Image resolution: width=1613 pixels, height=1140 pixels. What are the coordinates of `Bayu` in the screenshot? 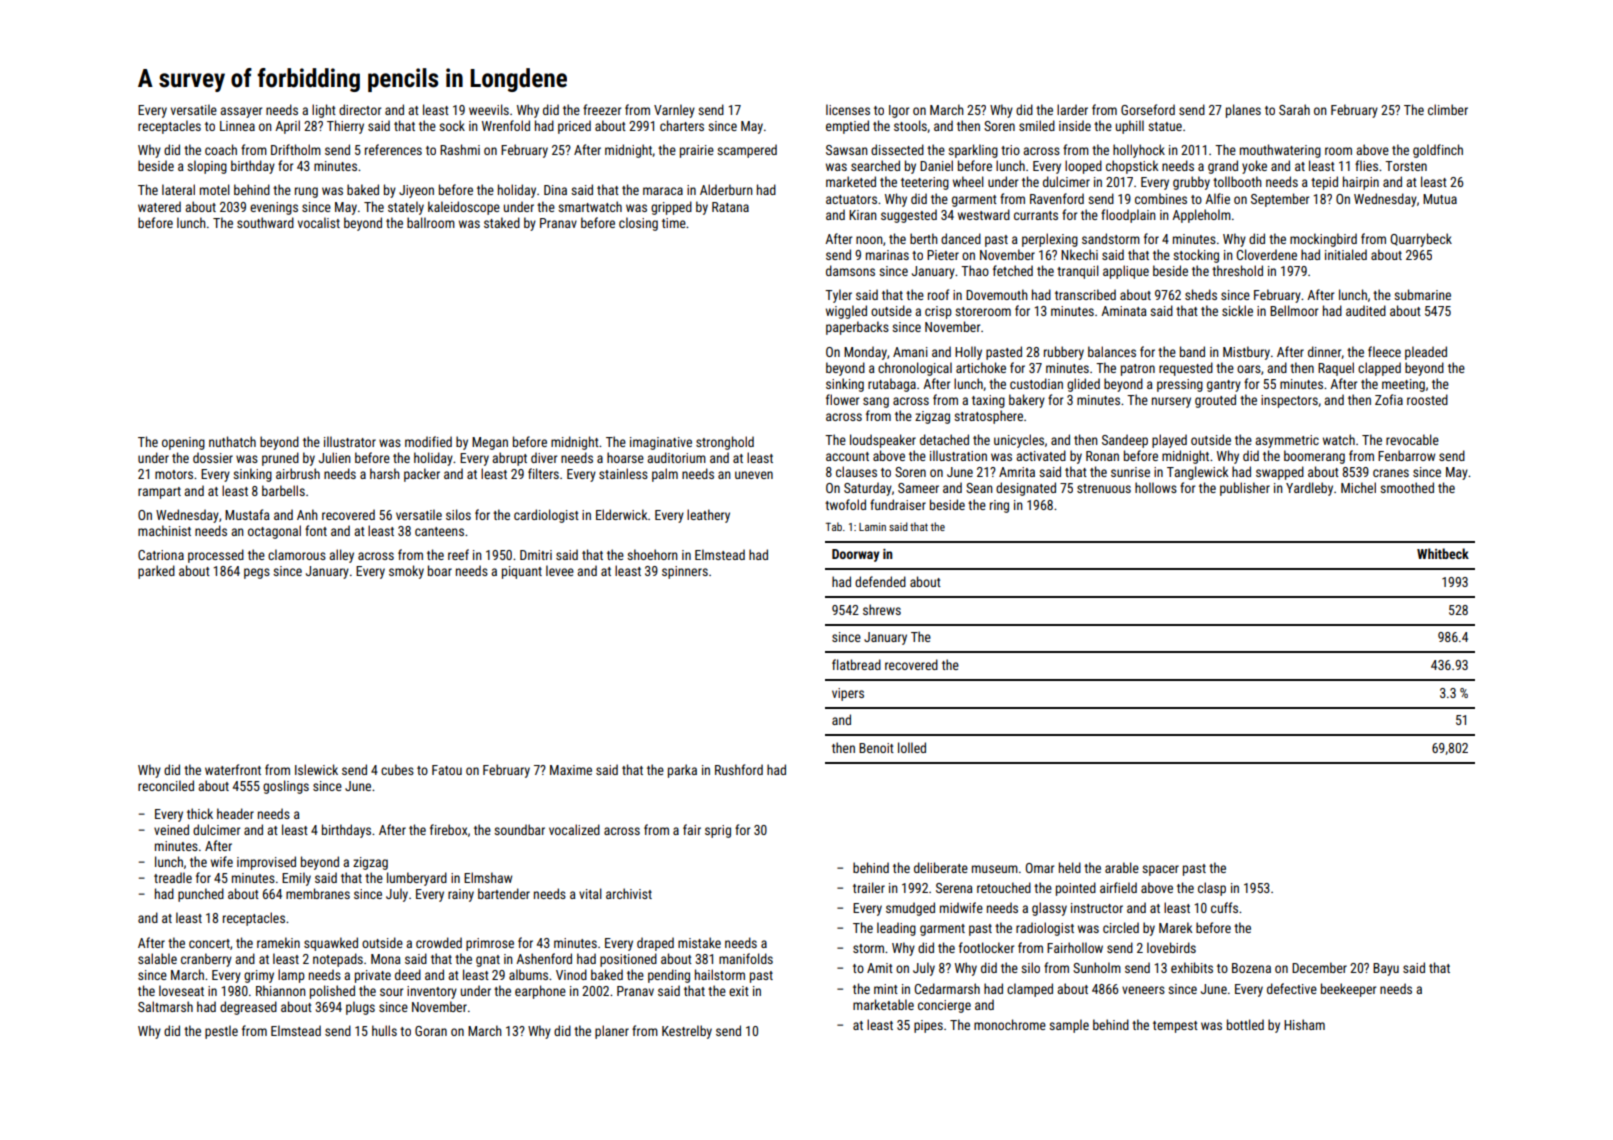 It's located at (1386, 969).
